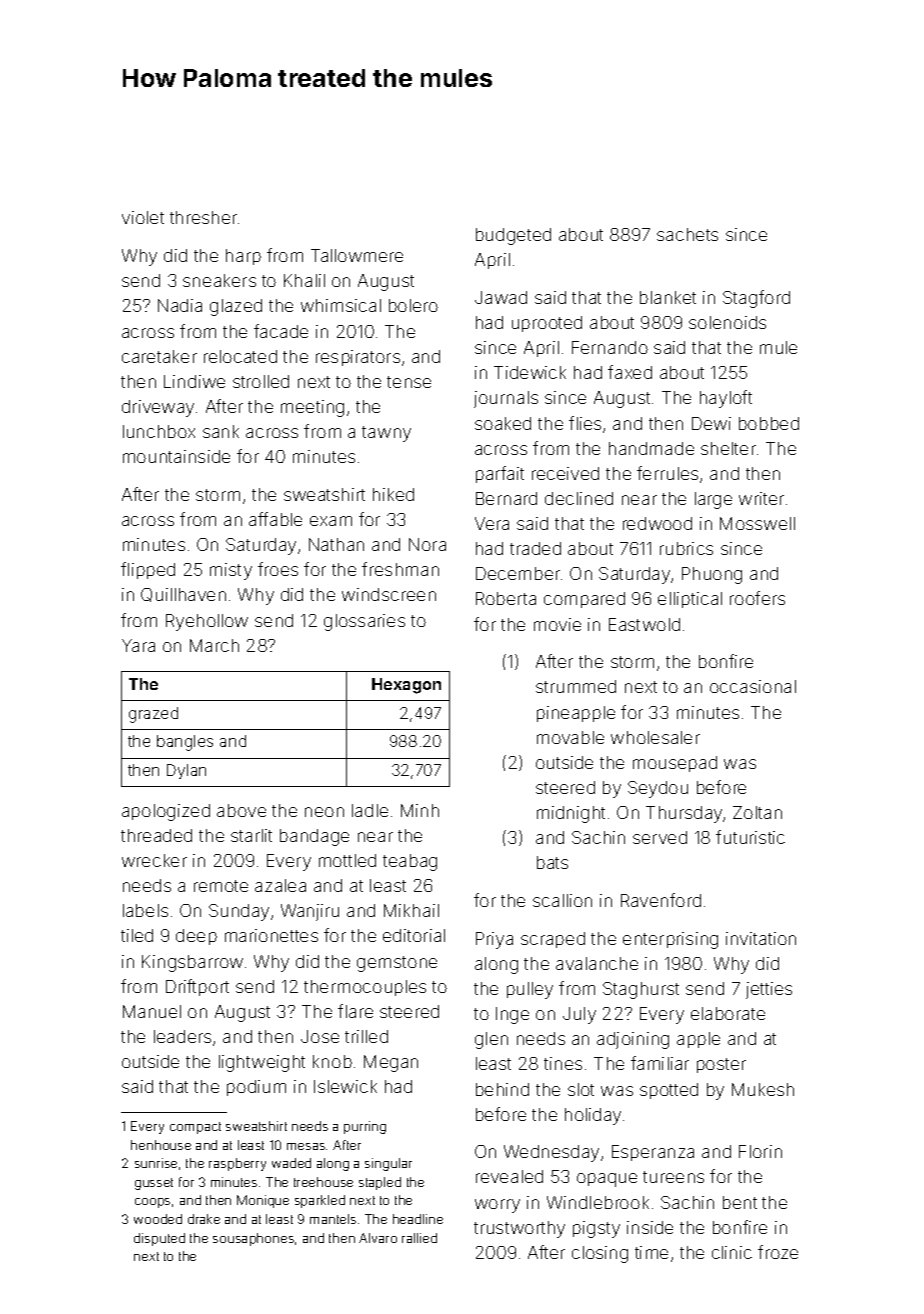  I want to click on sachets, so click(687, 234).
